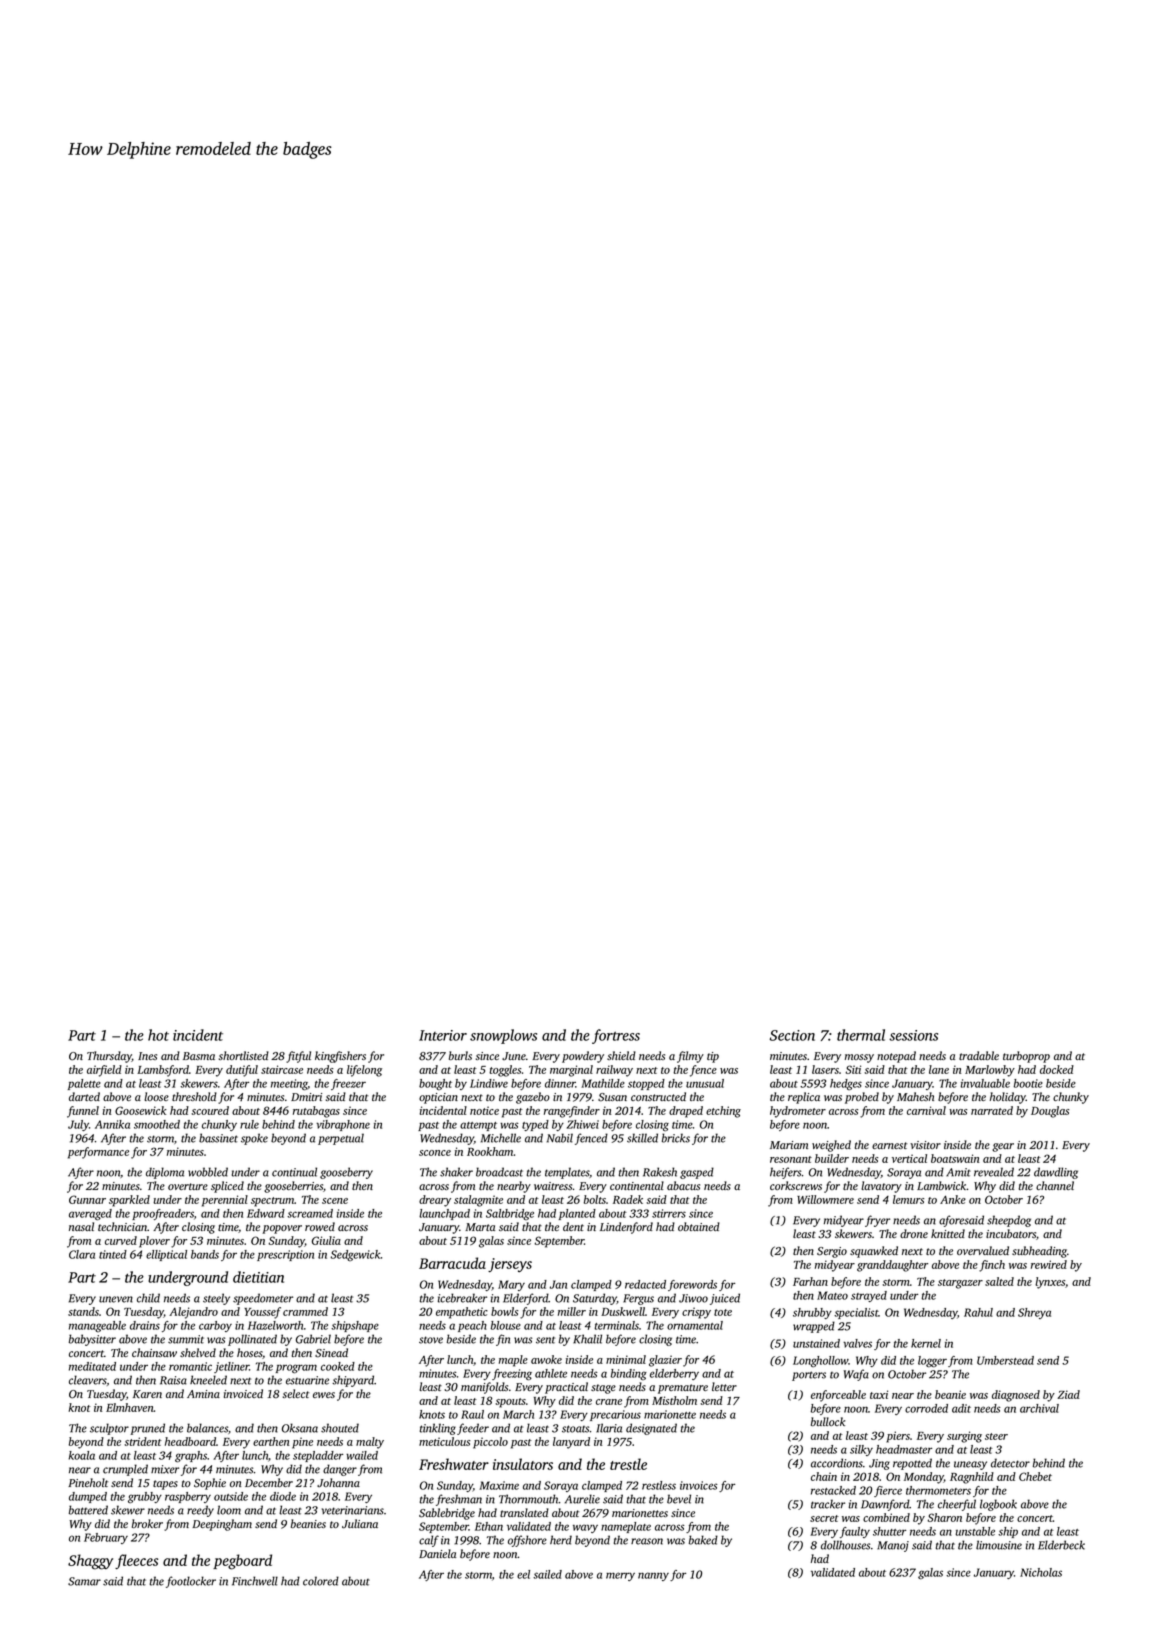 The width and height of the document is (1160, 1641). What do you see at coordinates (275, 1325) in the document?
I see `Hazelworth` at bounding box center [275, 1325].
